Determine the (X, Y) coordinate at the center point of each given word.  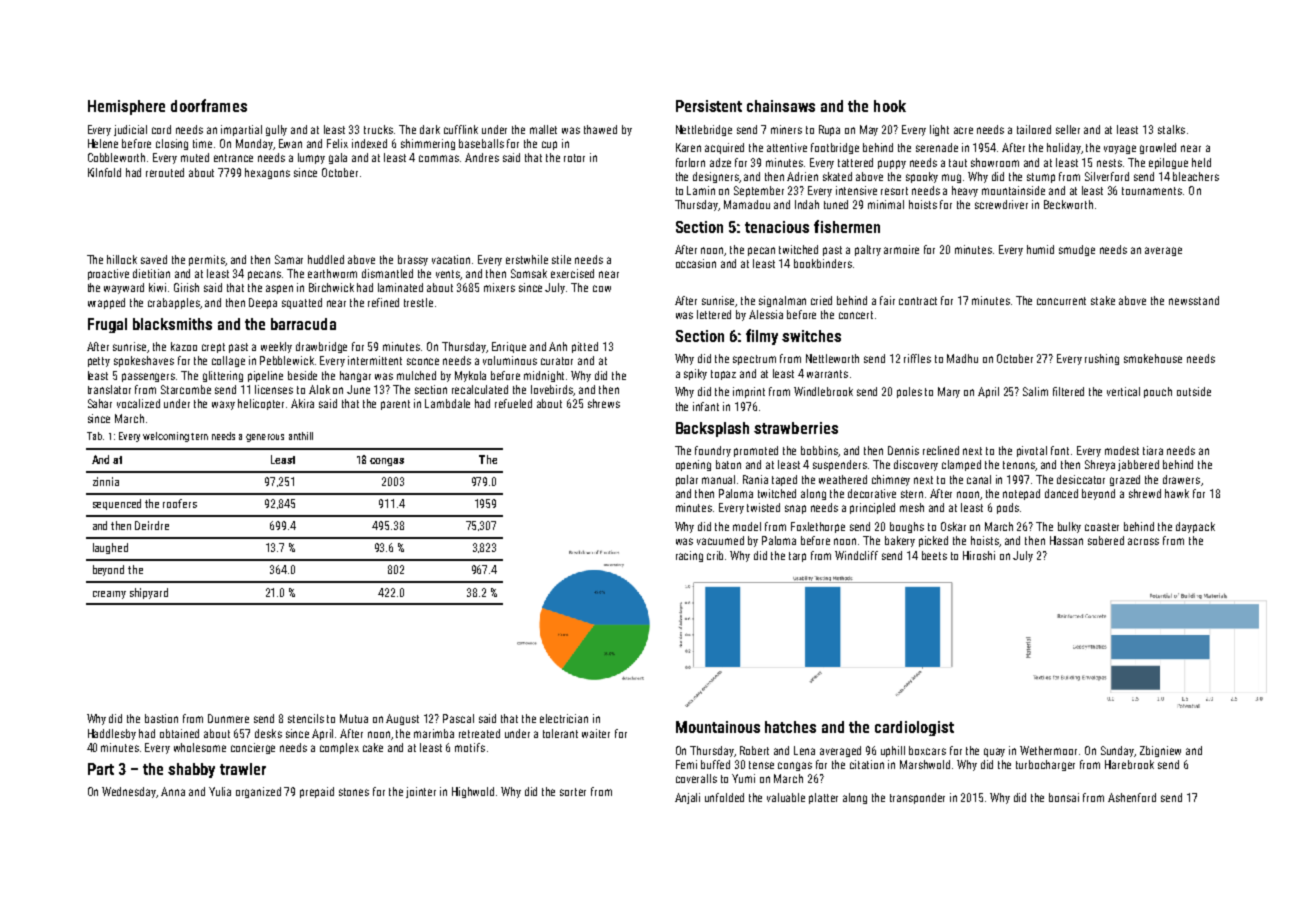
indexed (369, 143)
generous (265, 438)
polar (687, 480)
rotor (574, 158)
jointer (421, 792)
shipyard (149, 593)
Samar (289, 259)
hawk (1177, 493)
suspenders (840, 465)
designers (716, 177)
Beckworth (1068, 204)
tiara (1153, 450)
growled (1158, 148)
